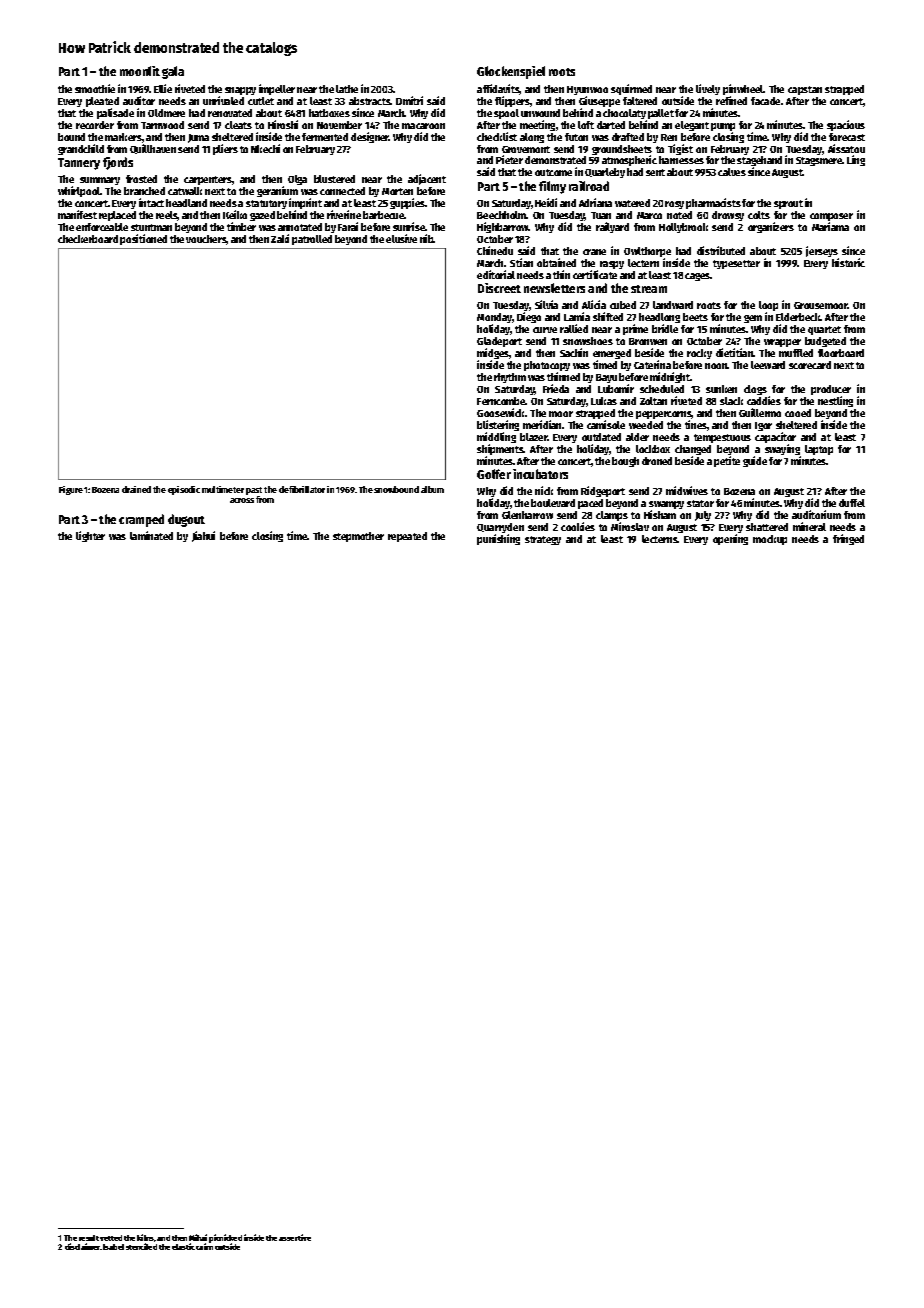 The image size is (924, 1308). I want to click on stepmother, so click(358, 537).
